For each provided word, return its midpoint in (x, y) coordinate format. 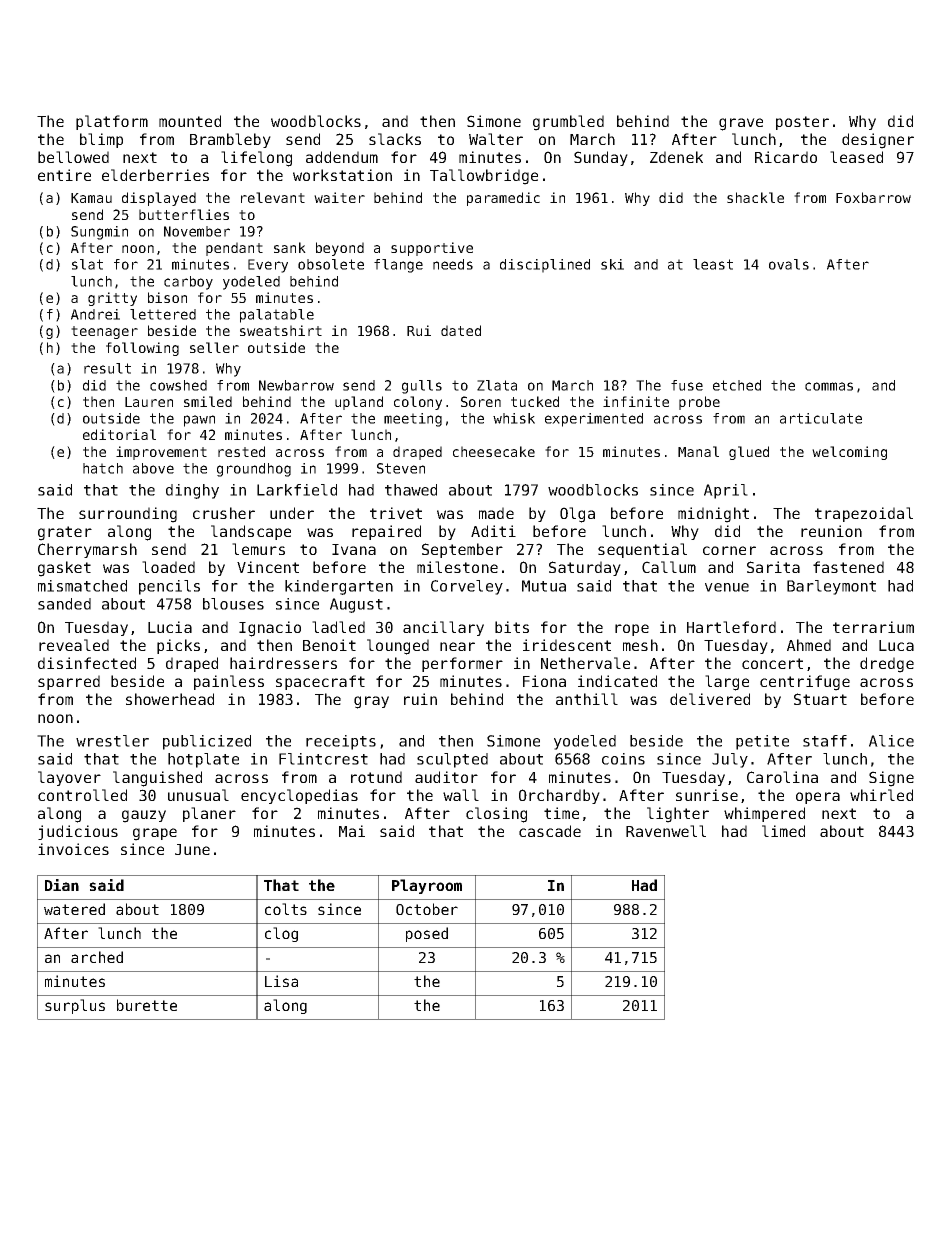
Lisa (281, 981)
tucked (535, 401)
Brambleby (230, 140)
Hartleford (731, 627)
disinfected (87, 663)
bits (512, 627)
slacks (395, 139)
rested (241, 451)
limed (783, 831)
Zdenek (676, 157)
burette (147, 1005)
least (713, 264)
